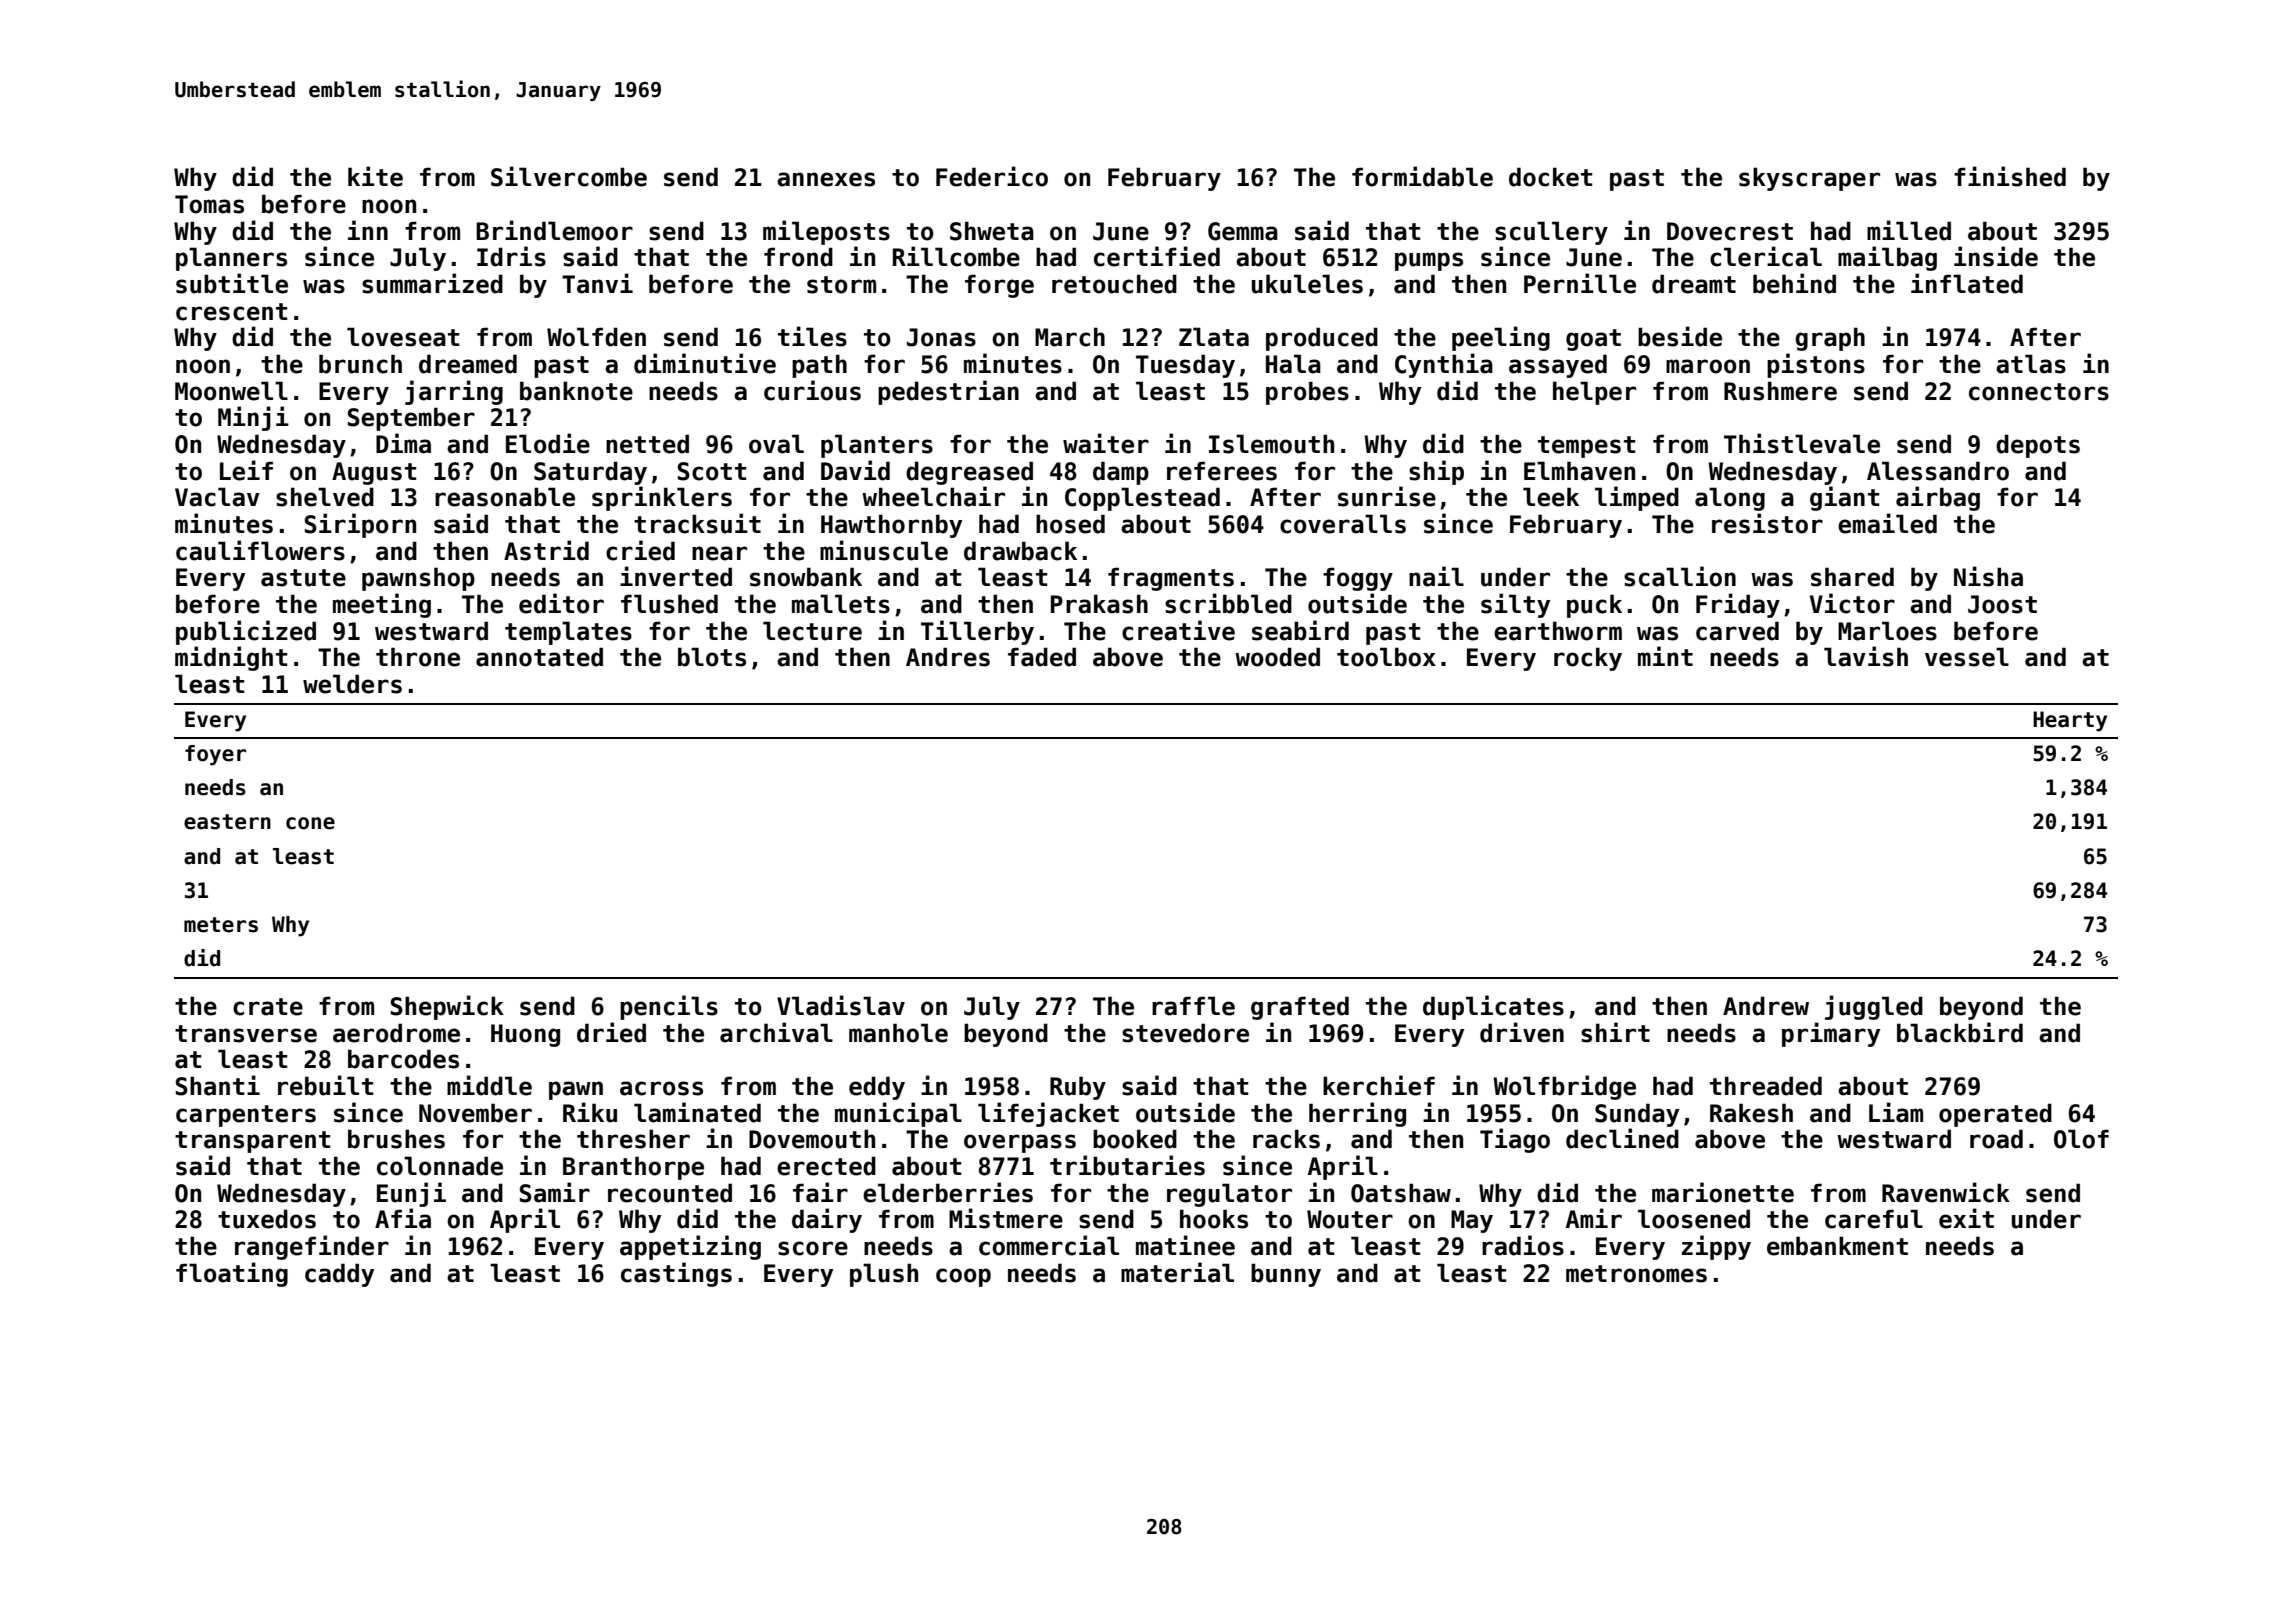 The height and width of the image is (1620, 2292). Describe the element at coordinates (454, 392) in the image. I see `jarring` at that location.
